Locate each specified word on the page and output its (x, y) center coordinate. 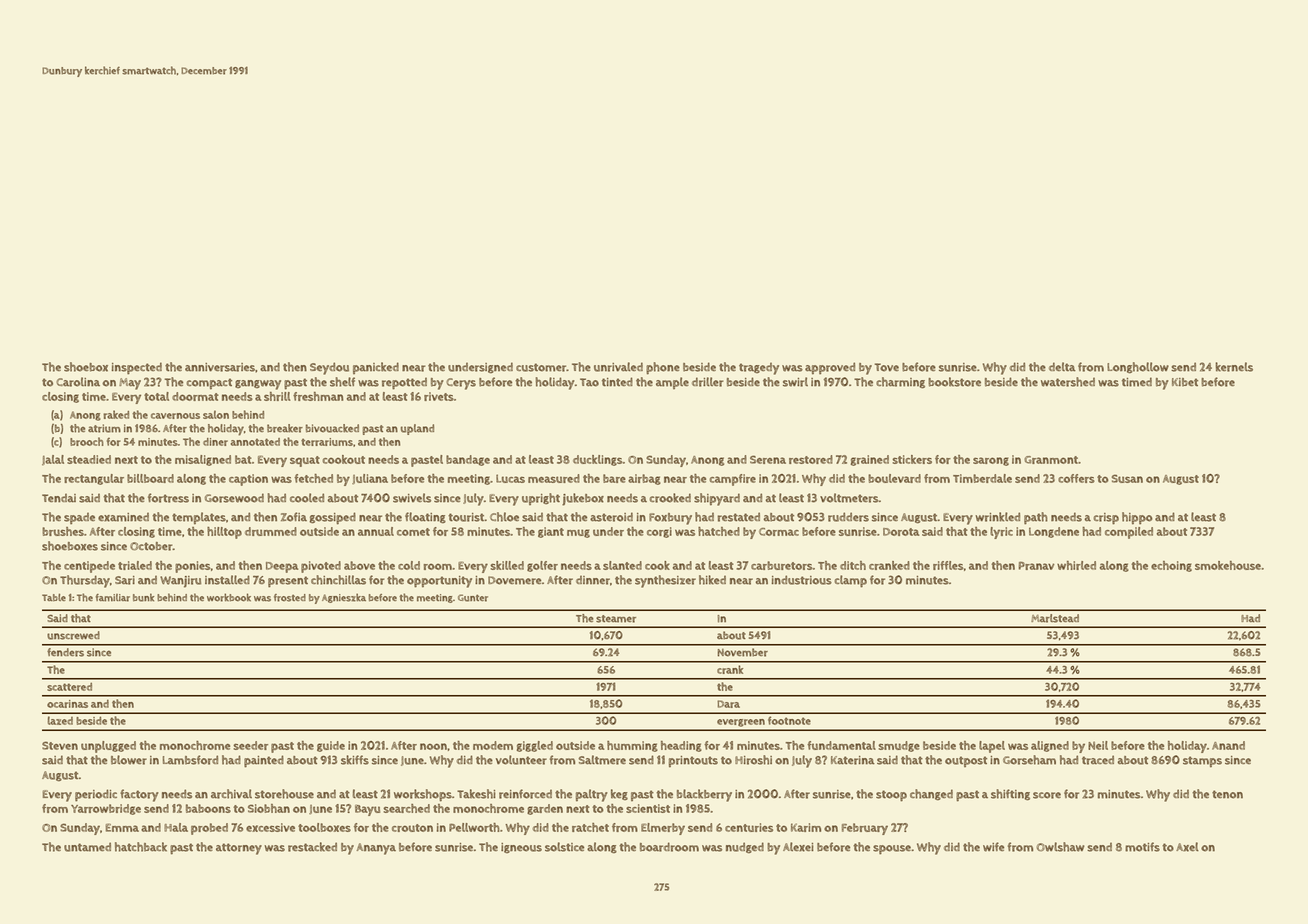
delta (1062, 367)
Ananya (376, 849)
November (743, 652)
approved (830, 368)
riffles (948, 565)
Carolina (78, 382)
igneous (521, 848)
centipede (89, 567)
